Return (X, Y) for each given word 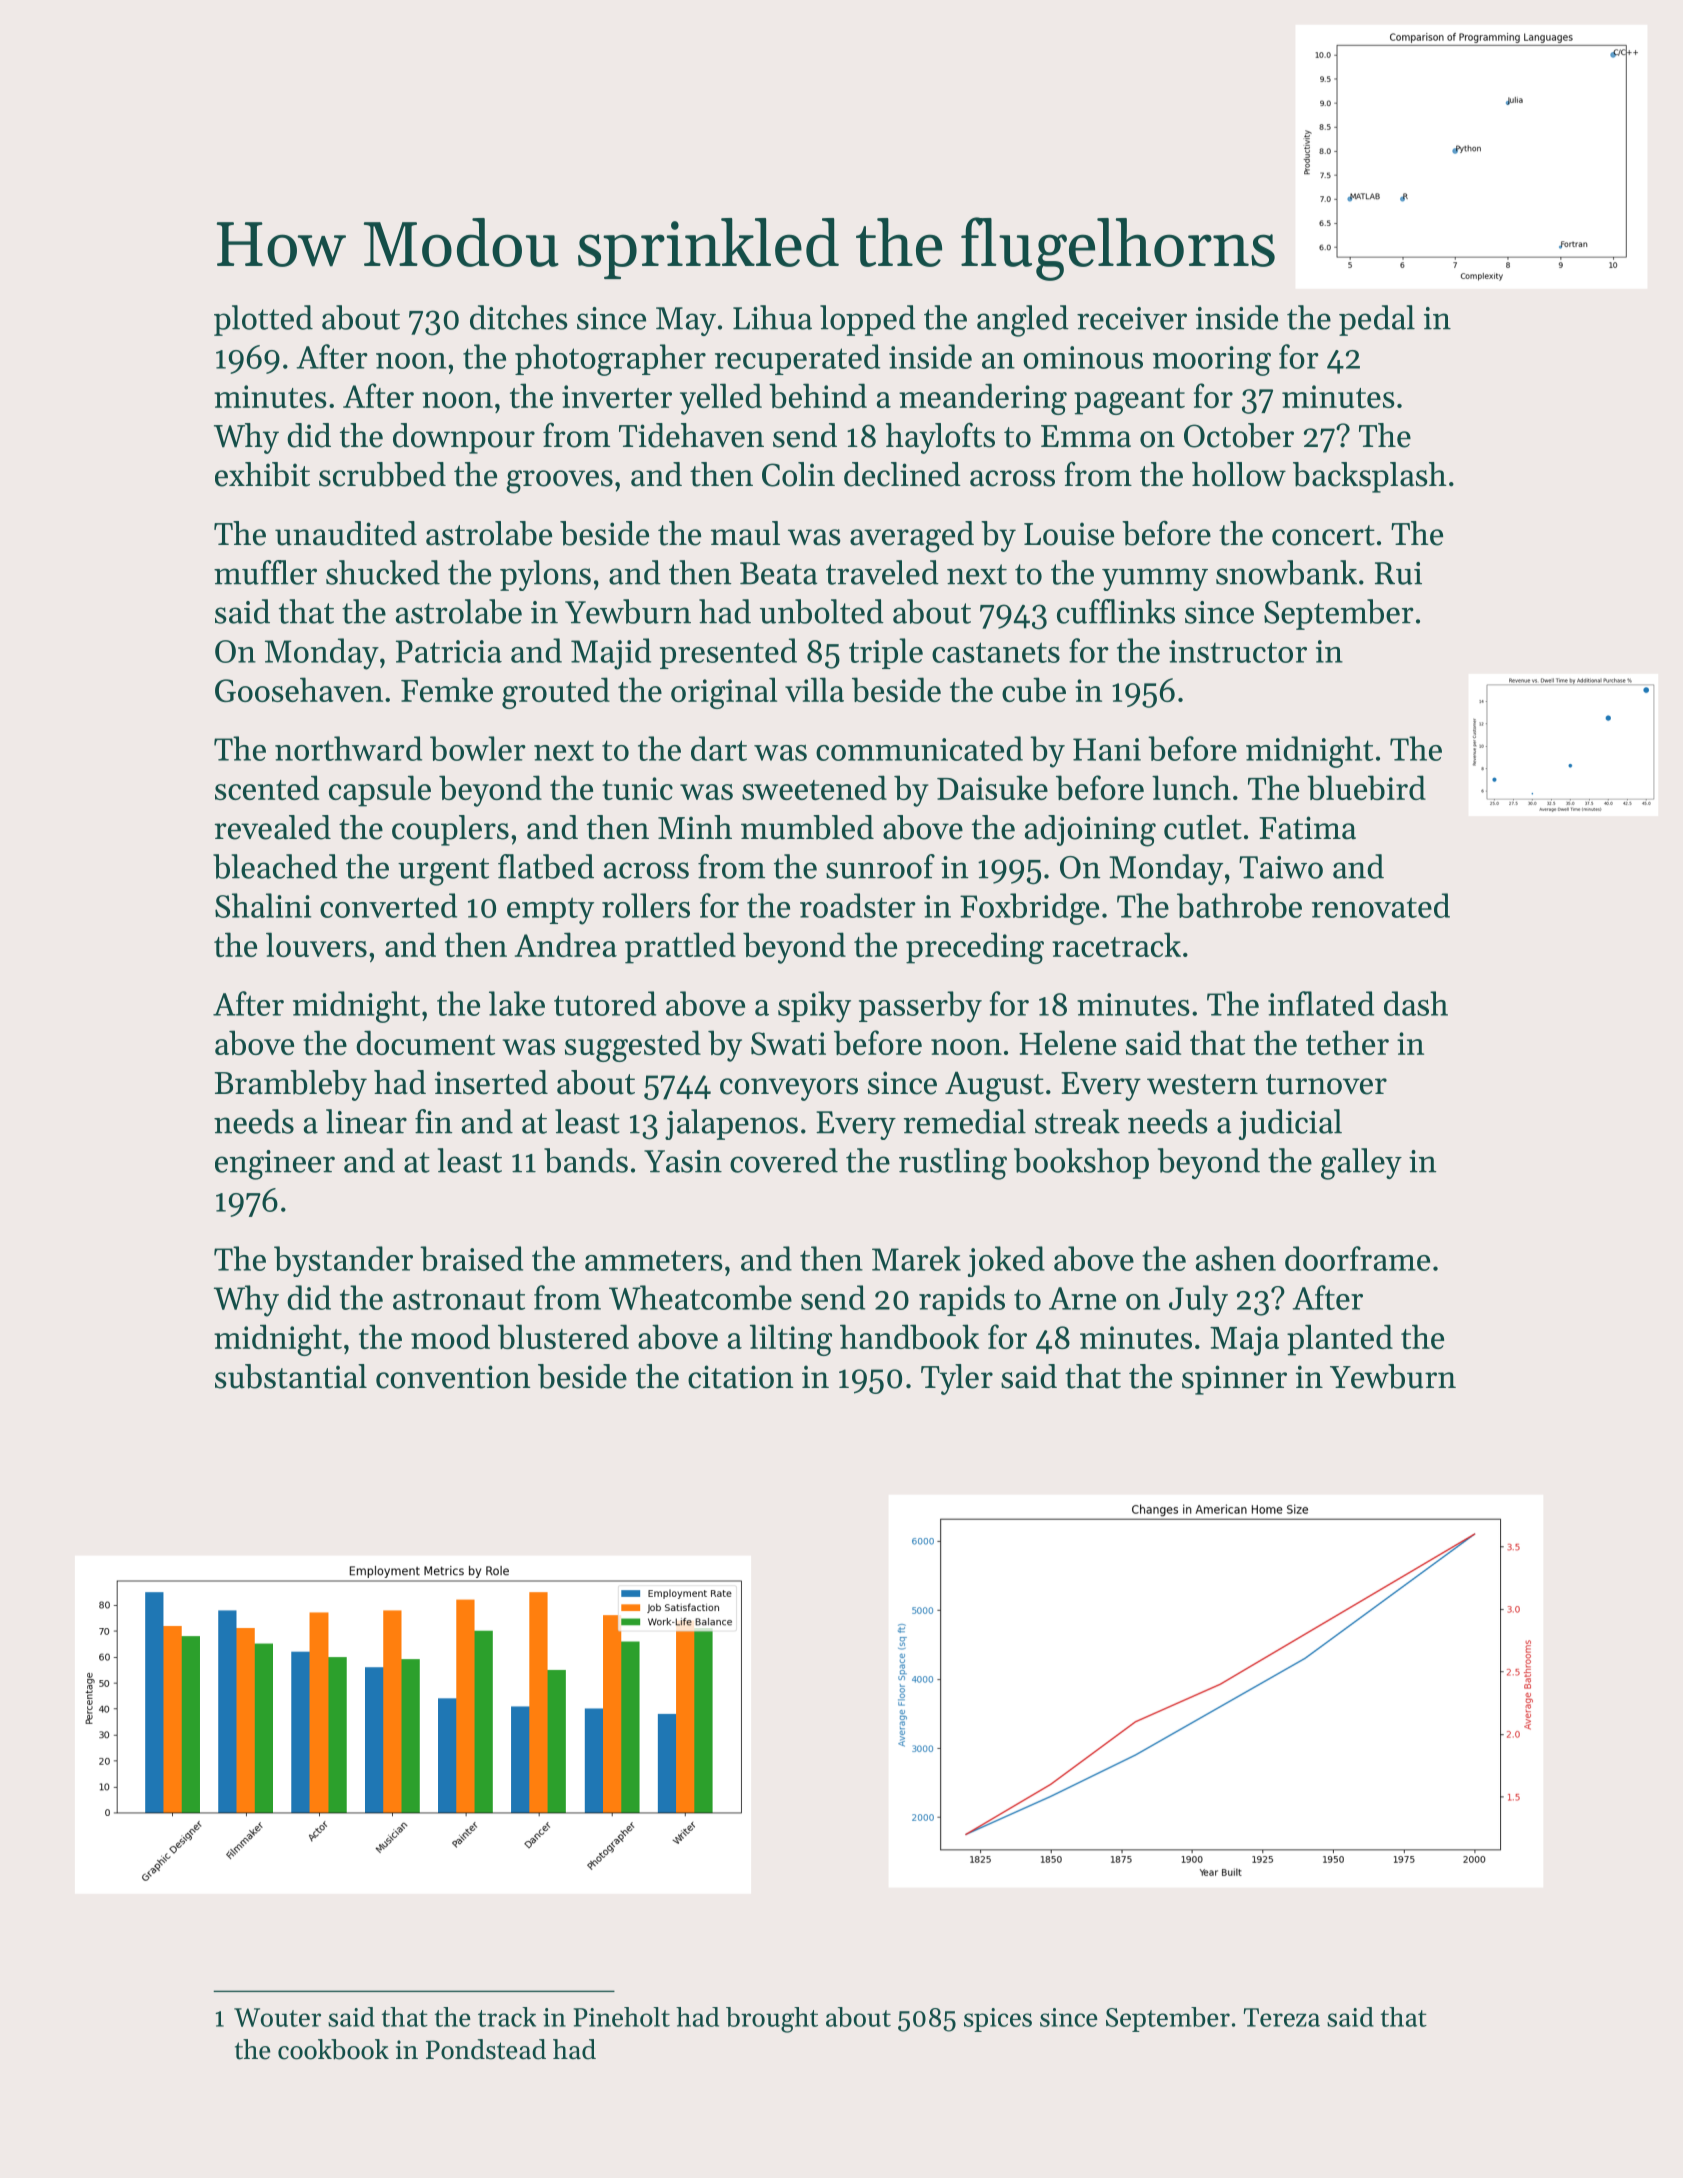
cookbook (333, 2049)
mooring (1212, 361)
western (1202, 1084)
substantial (291, 1376)
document (425, 1042)
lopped (868, 320)
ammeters (654, 1260)
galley (1361, 1164)
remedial (965, 1121)
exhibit (262, 474)
